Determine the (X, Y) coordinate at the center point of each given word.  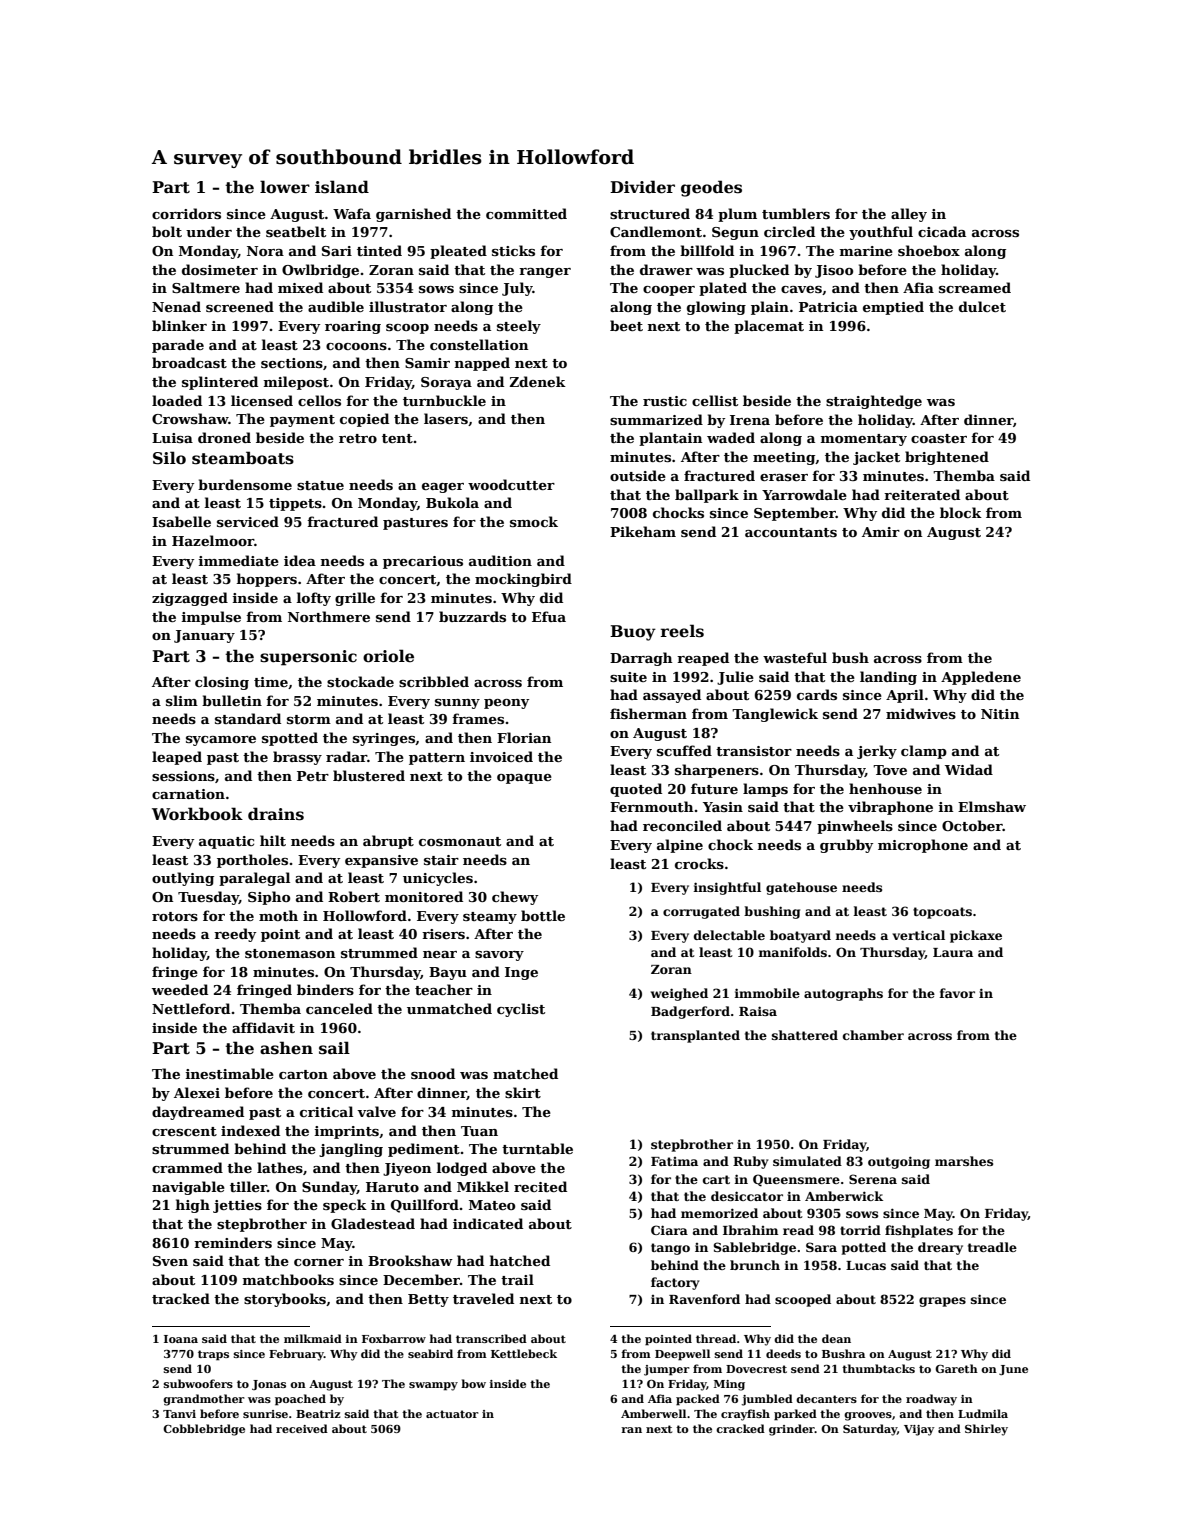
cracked (740, 1428)
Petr (313, 776)
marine (866, 251)
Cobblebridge (204, 1430)
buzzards (472, 616)
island (342, 187)
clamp (924, 752)
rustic (665, 401)
